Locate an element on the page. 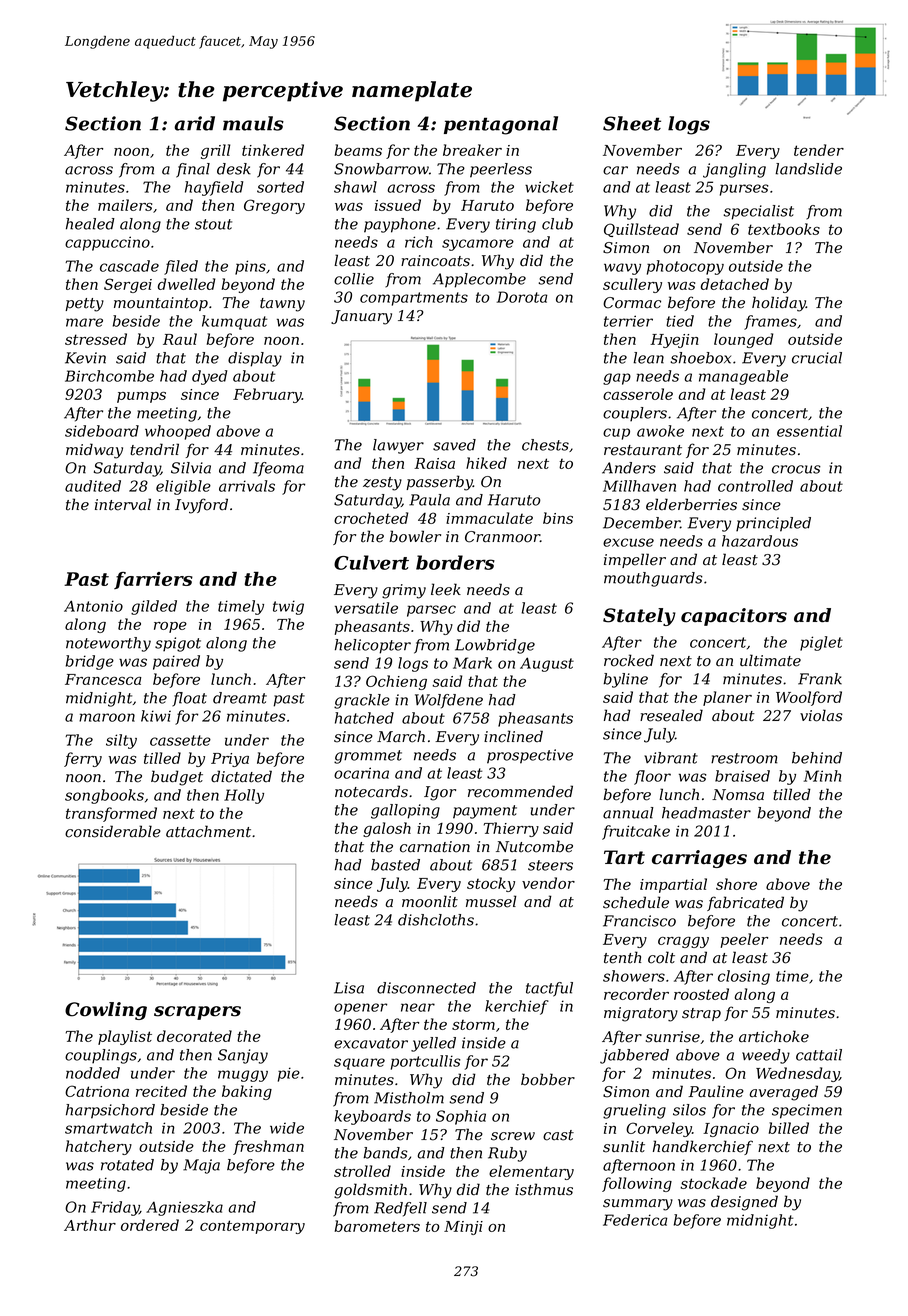 Image resolution: width=908 pixels, height=1316 pixels. fabricated is located at coordinates (745, 903).
